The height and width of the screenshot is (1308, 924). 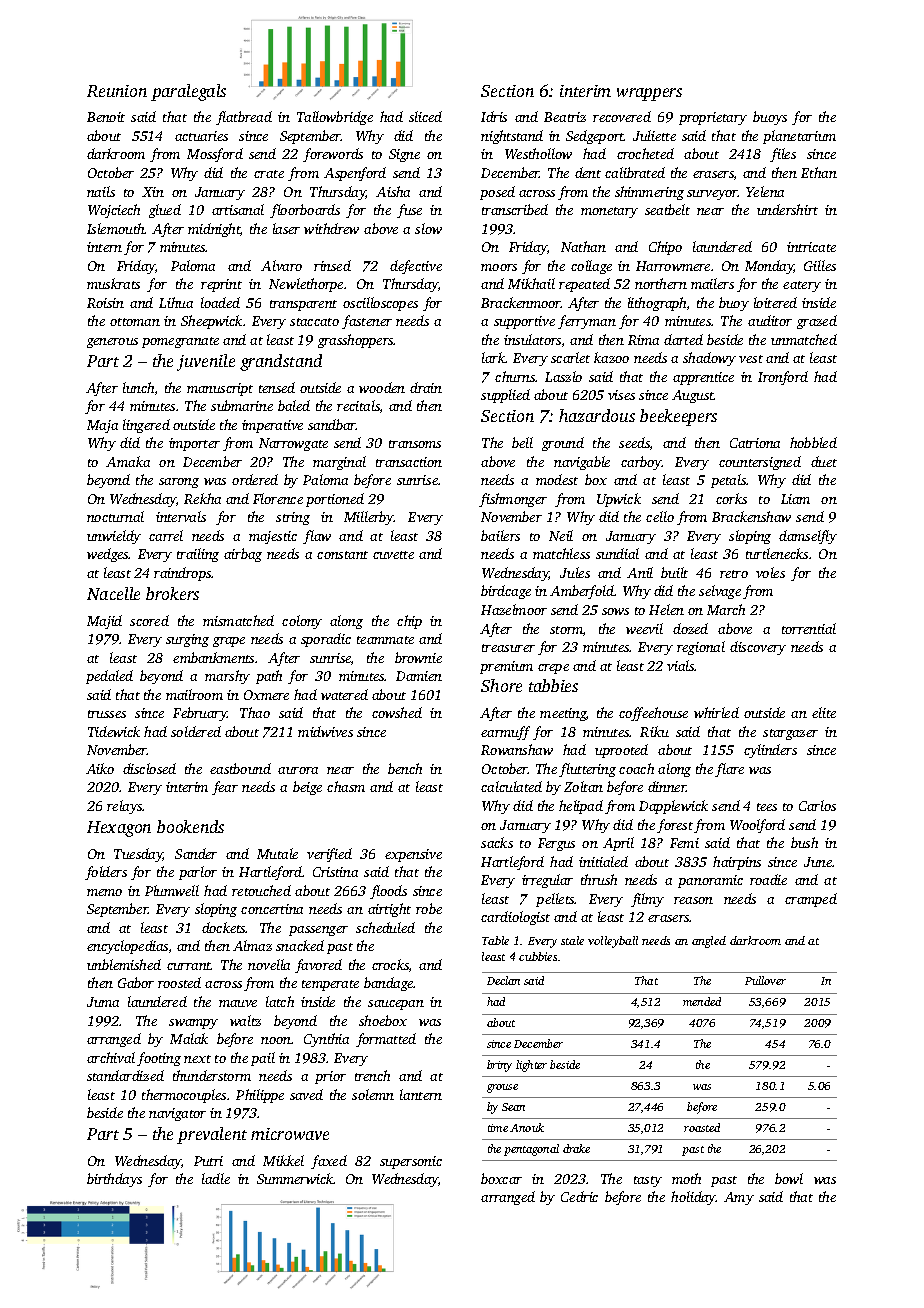 I want to click on faxed, so click(x=329, y=1162).
